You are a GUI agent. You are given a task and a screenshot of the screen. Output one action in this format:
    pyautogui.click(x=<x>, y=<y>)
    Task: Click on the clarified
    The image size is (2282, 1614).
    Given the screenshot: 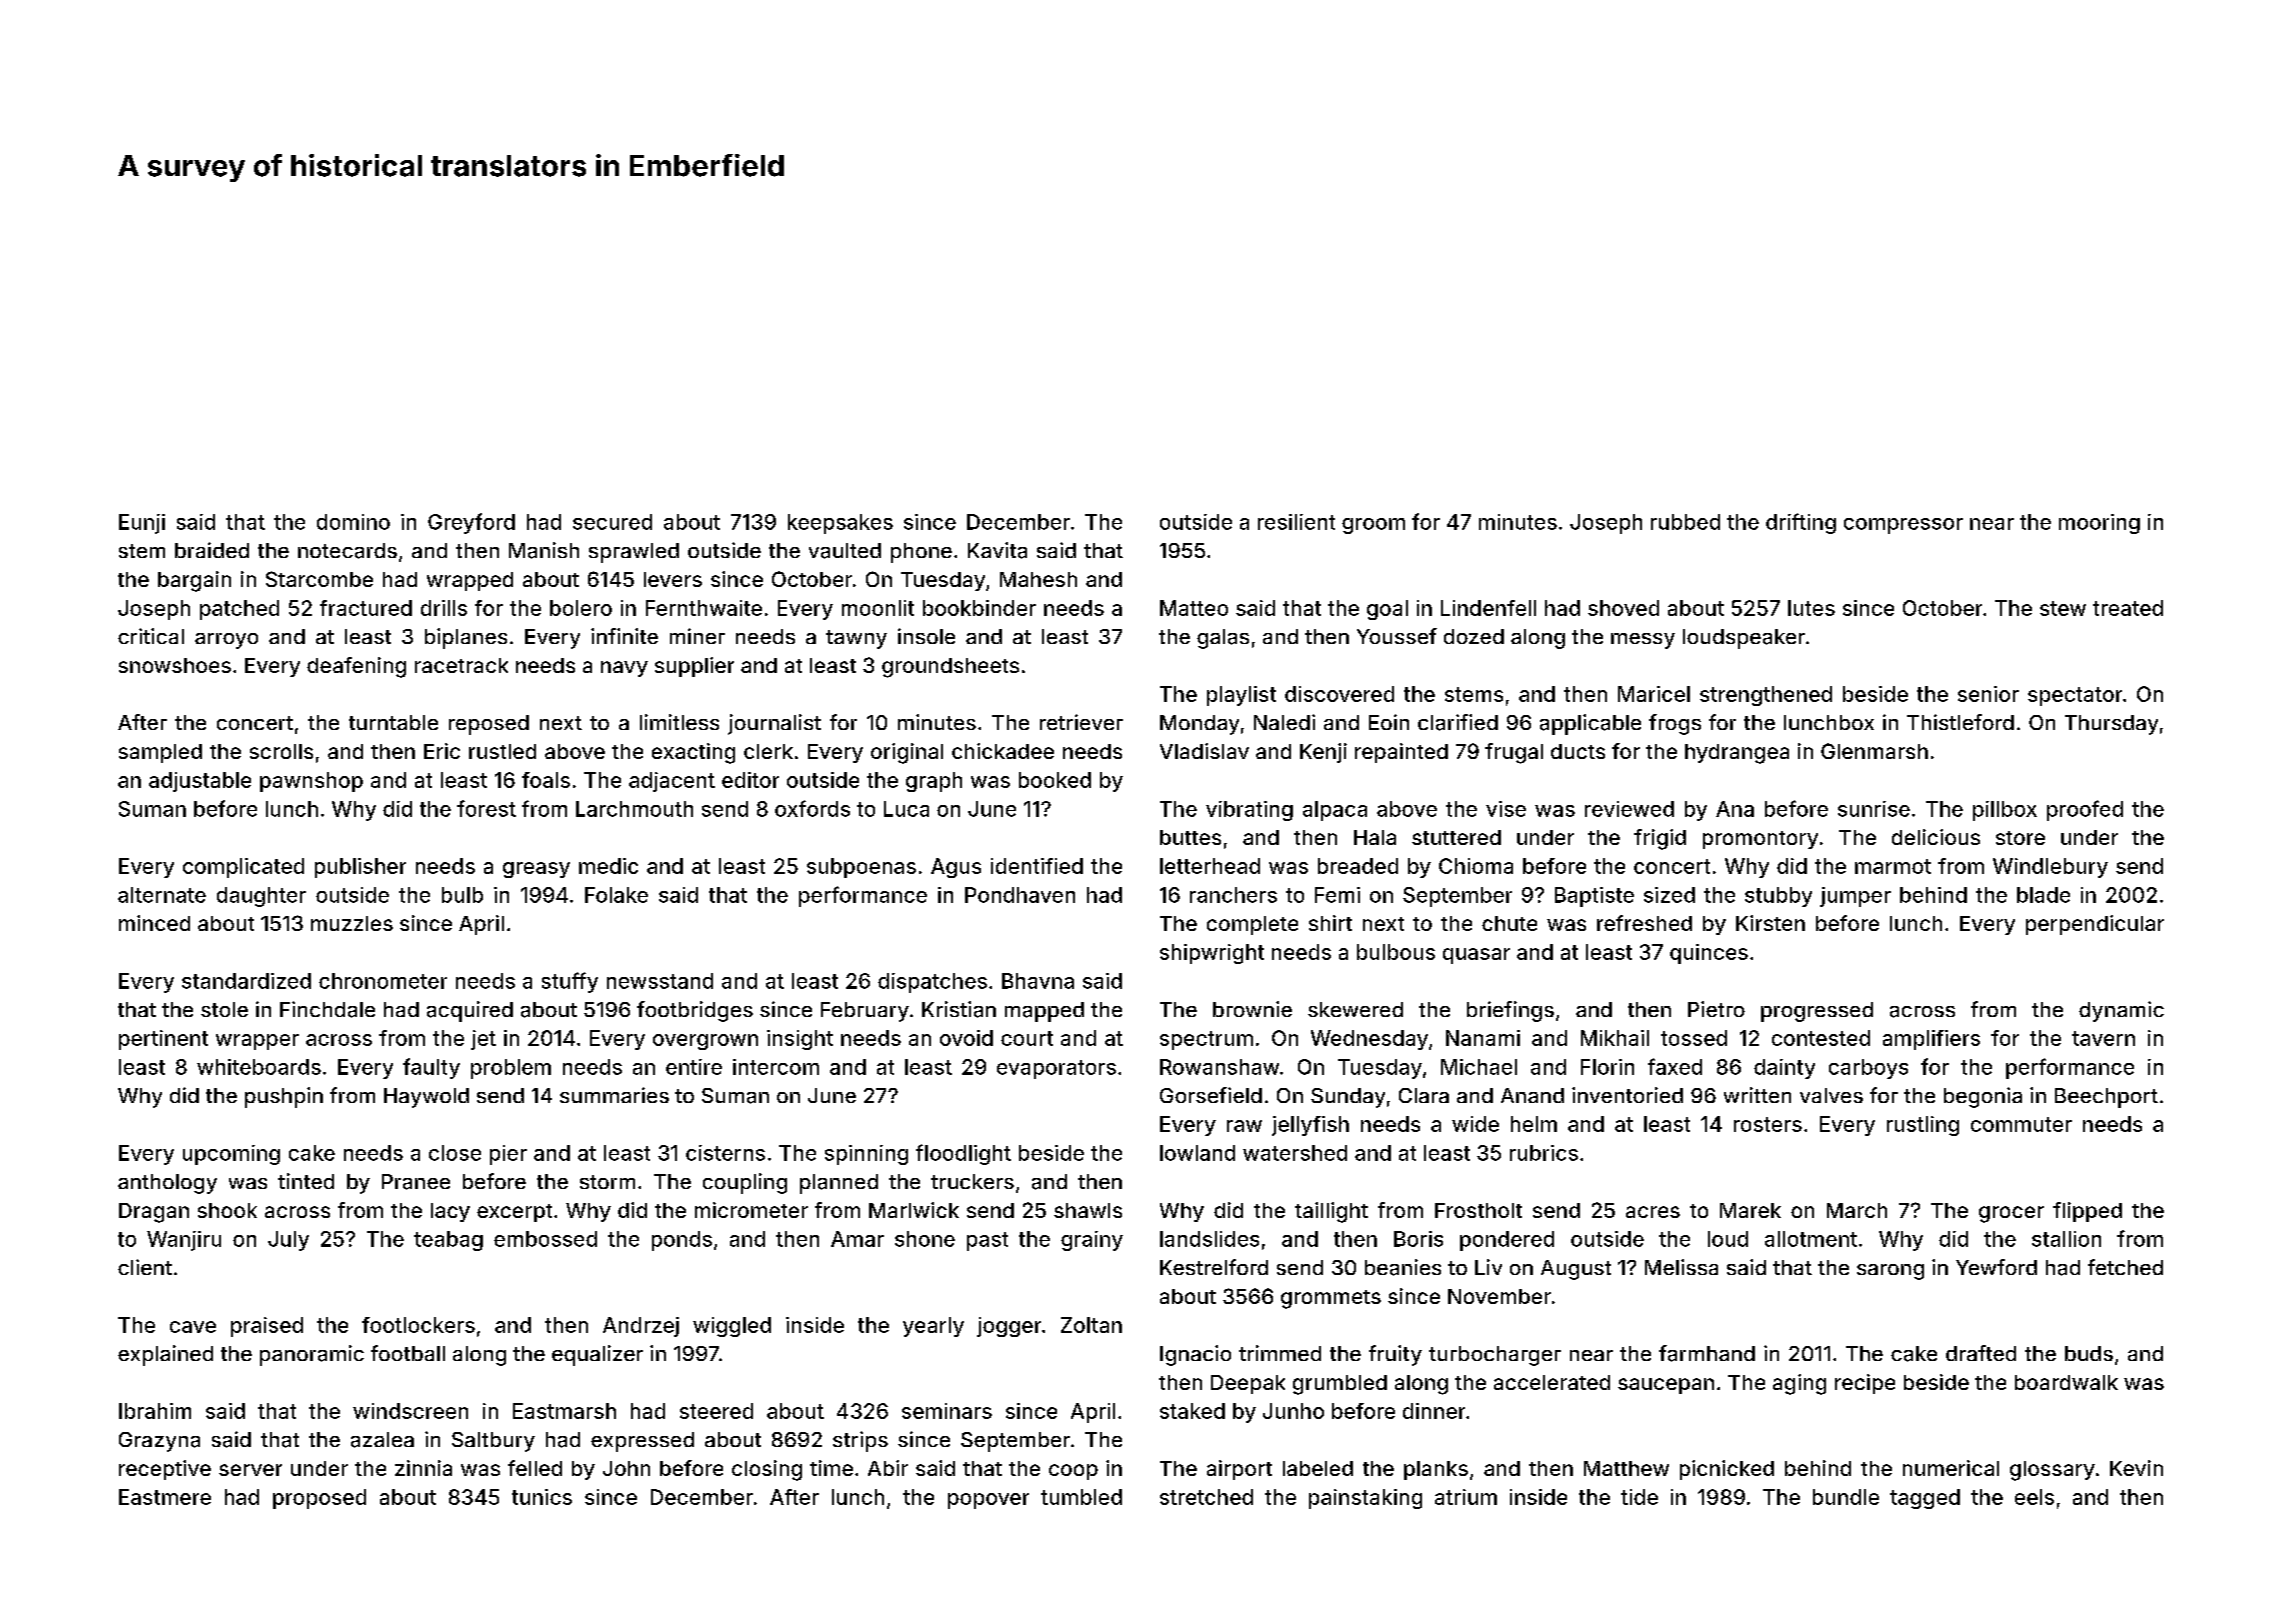 What is the action you would take?
    pyautogui.click(x=1458, y=722)
